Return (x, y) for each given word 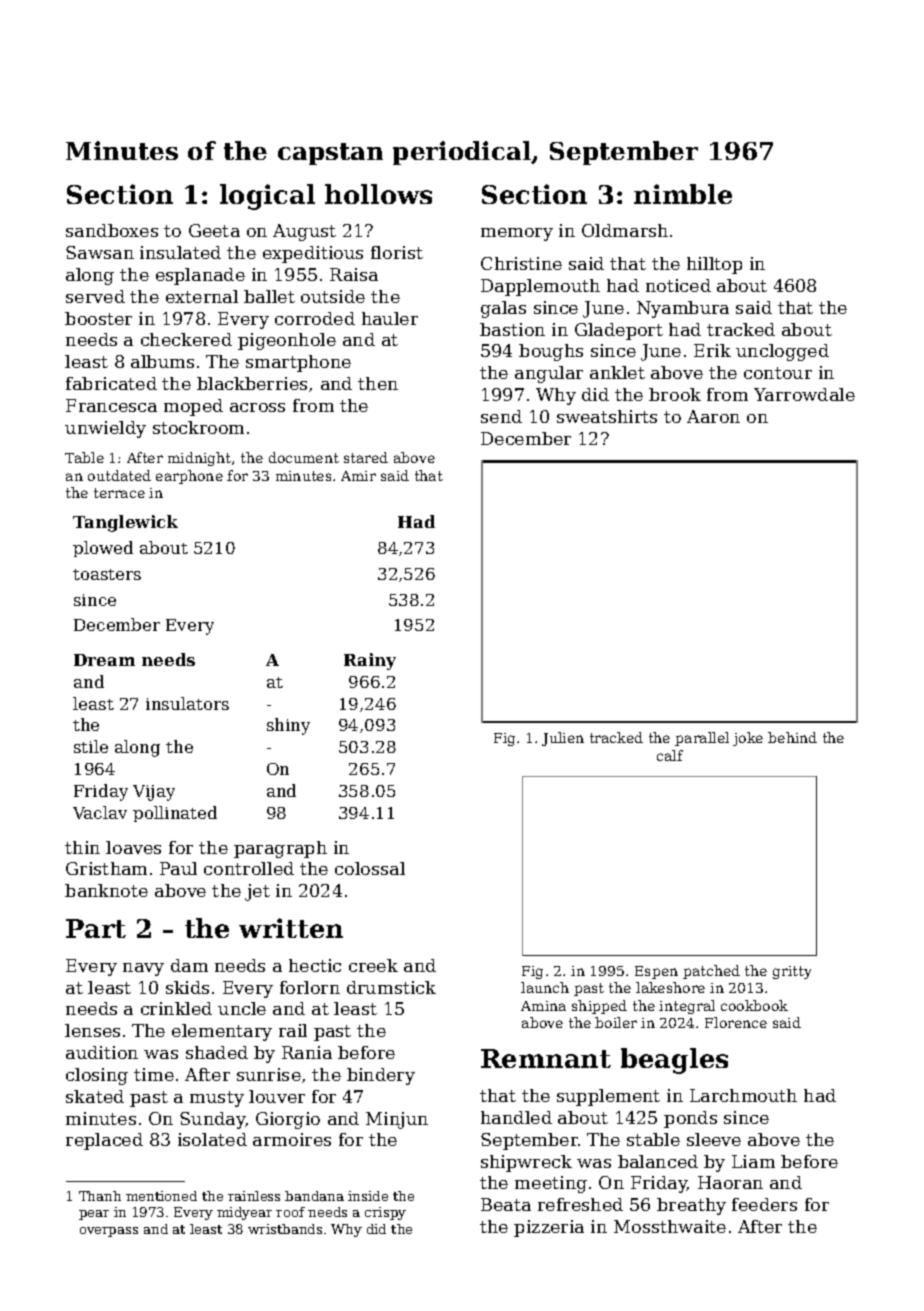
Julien (563, 739)
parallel (702, 739)
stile (91, 746)
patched (711, 972)
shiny (288, 726)
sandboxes (112, 230)
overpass (109, 1232)
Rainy (370, 661)
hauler (390, 318)
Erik (712, 350)
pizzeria (549, 1228)
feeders (764, 1204)
